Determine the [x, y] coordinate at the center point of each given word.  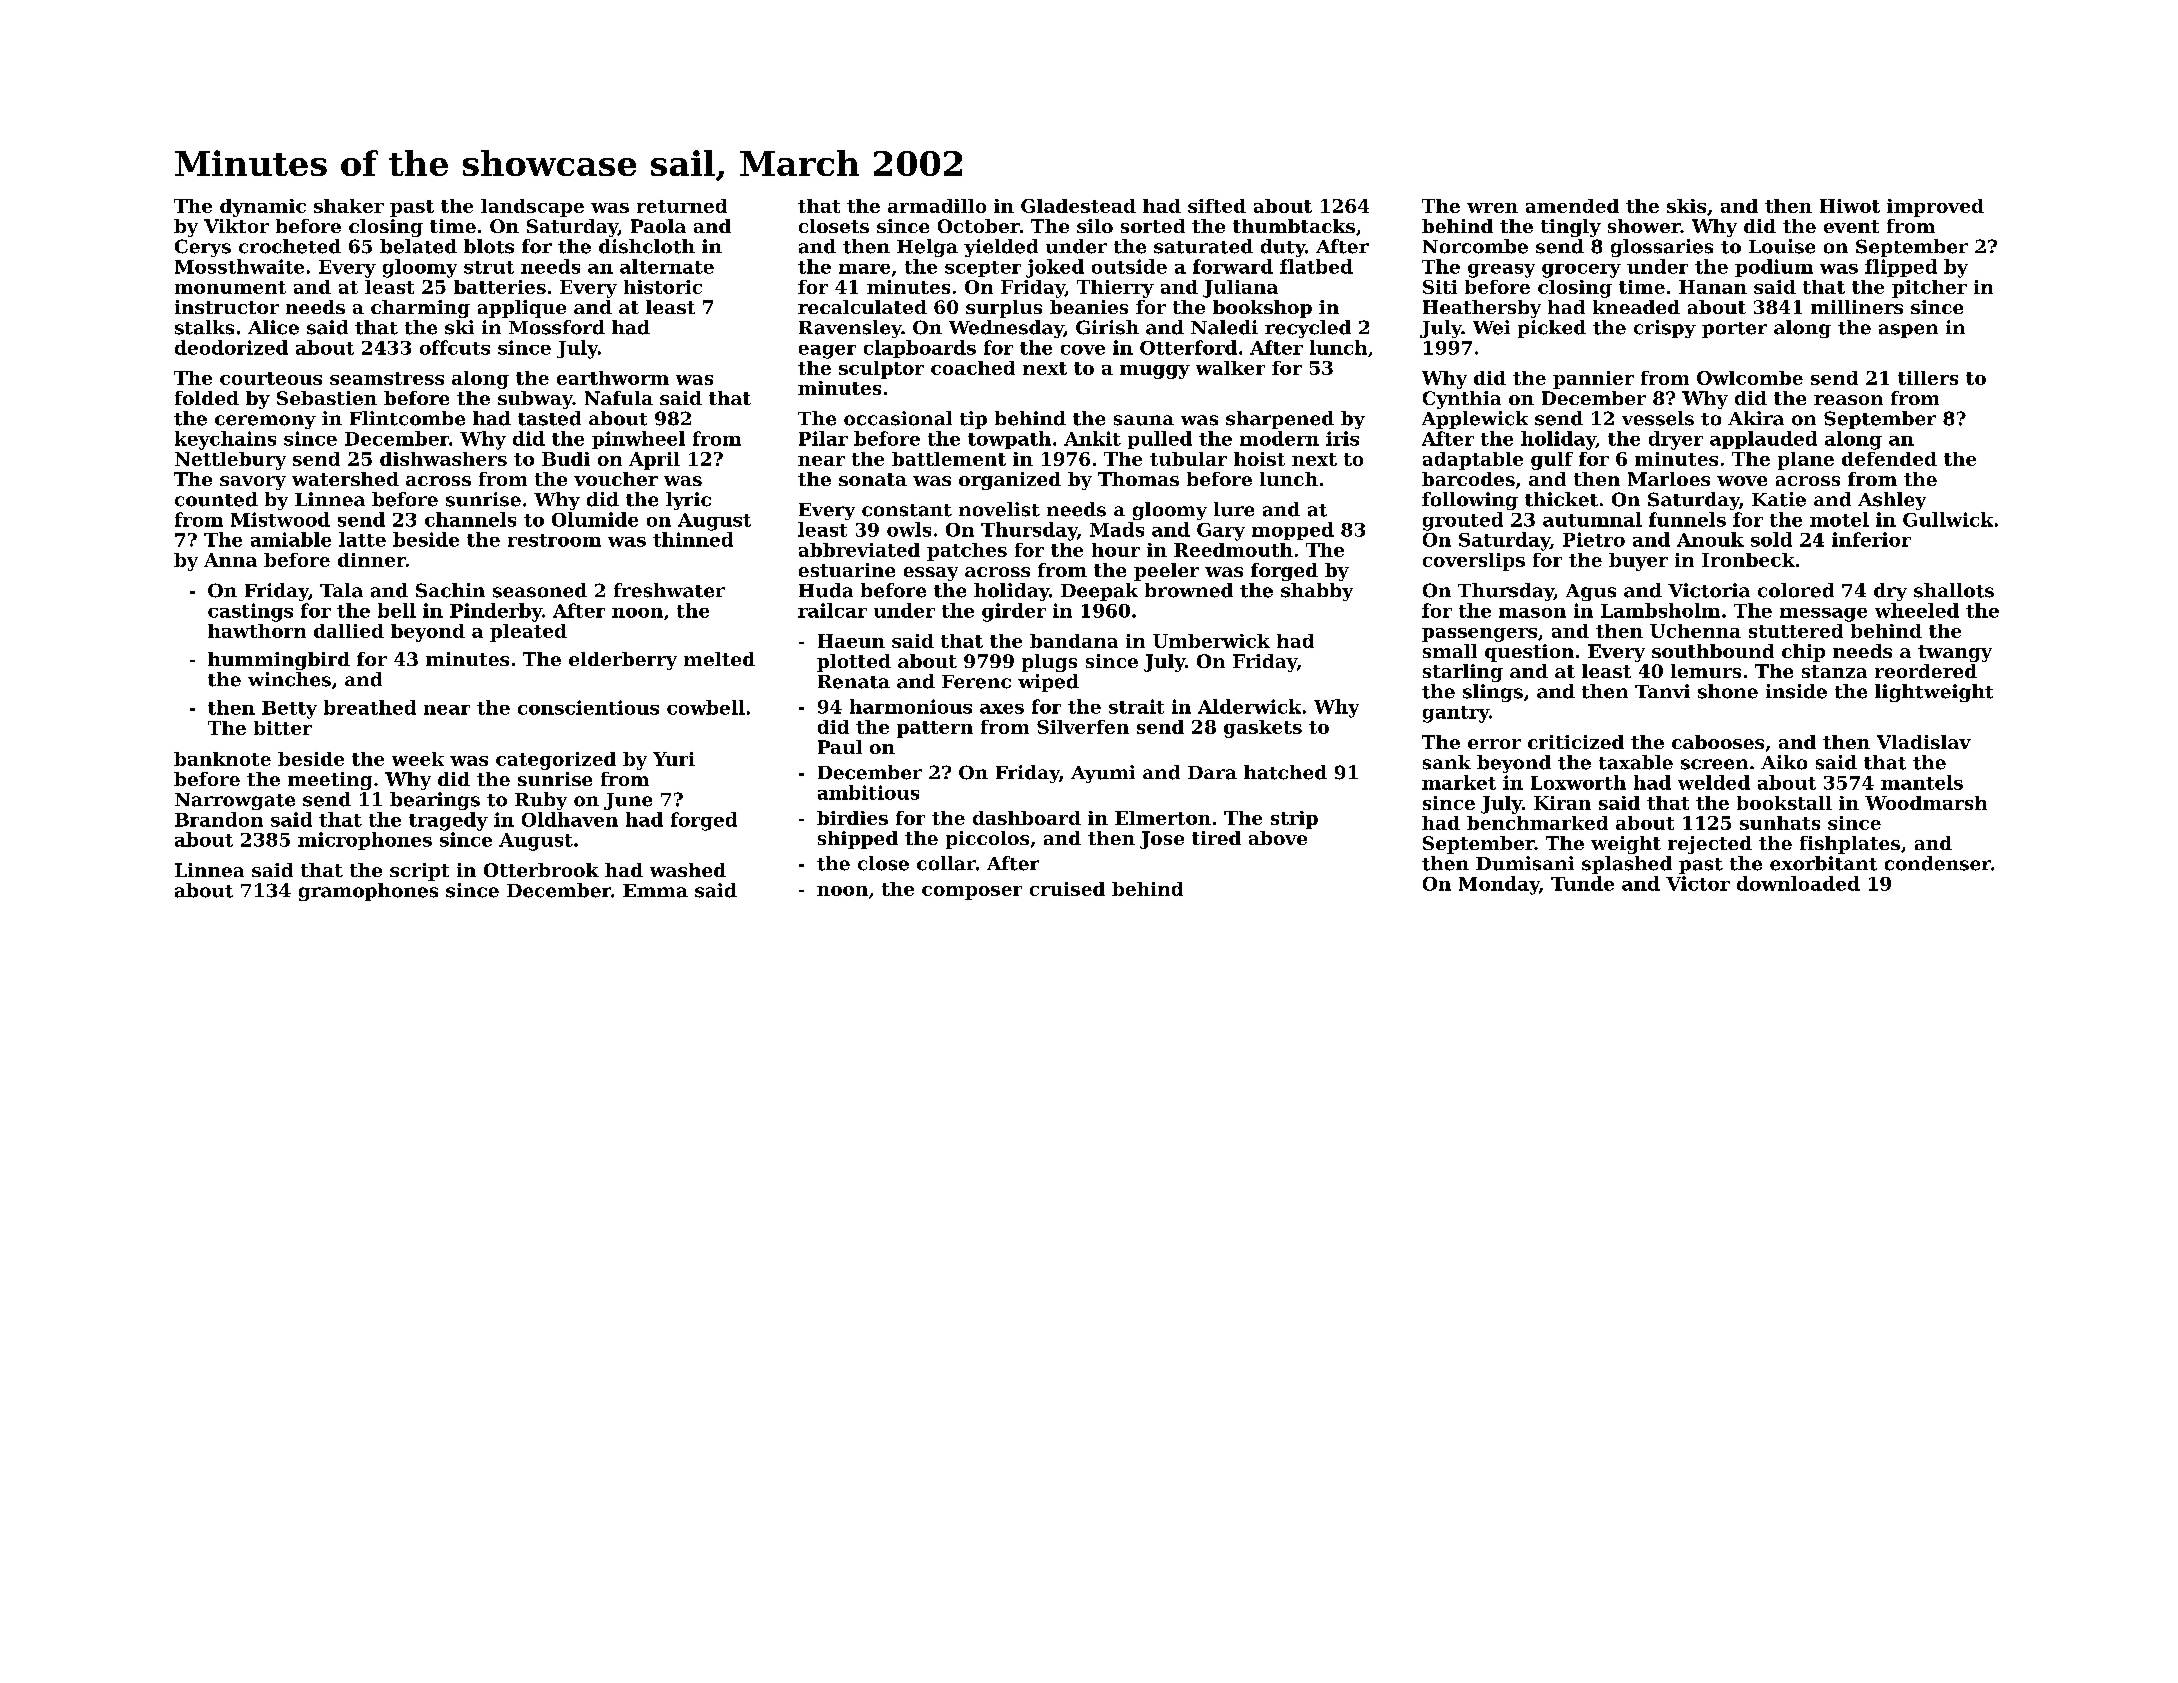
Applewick [1475, 420]
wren [1492, 208]
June [628, 801]
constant [907, 510]
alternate [667, 266]
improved [1935, 208]
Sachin [450, 590]
